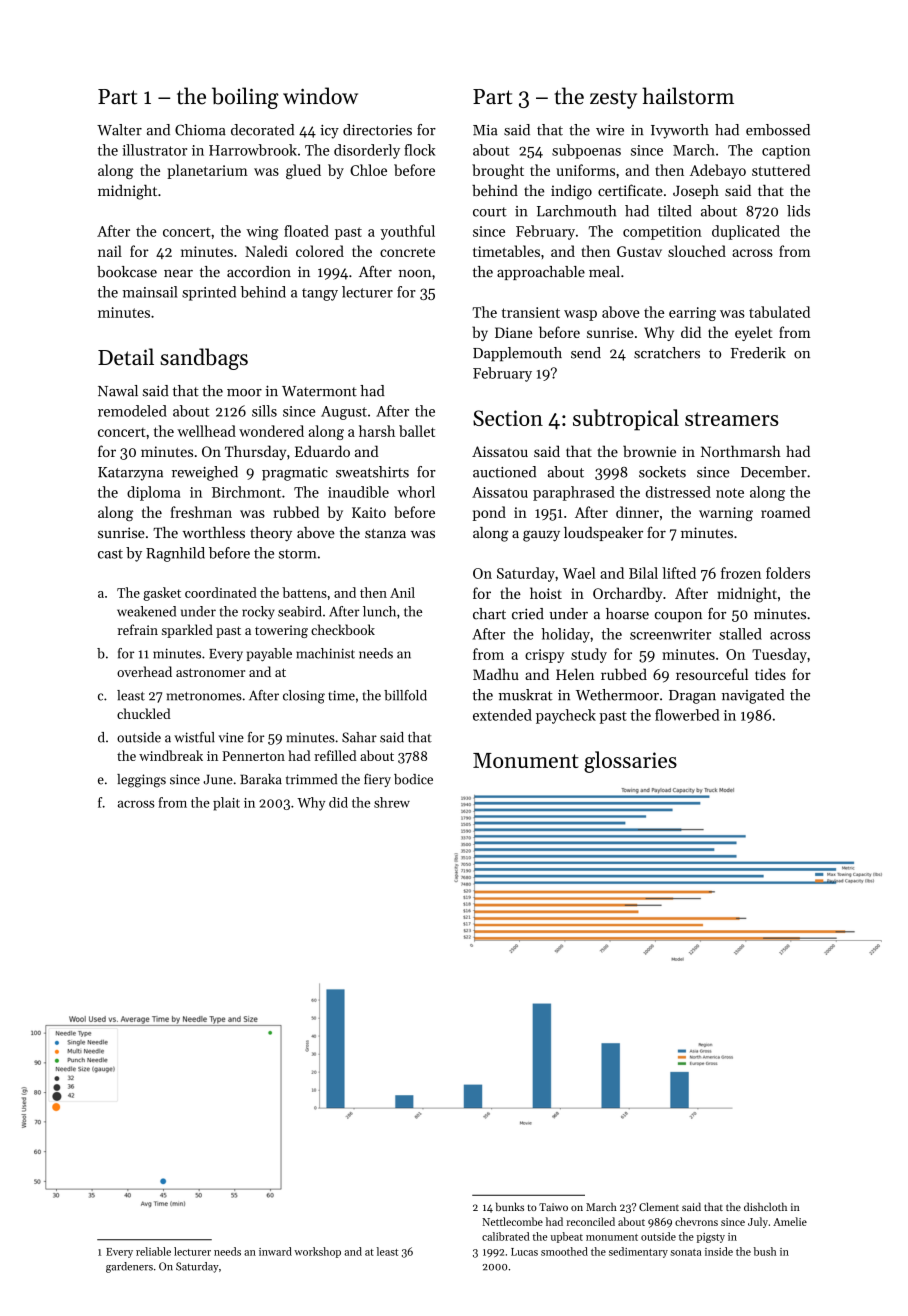 This document has height=1316, width=908. I want to click on sweatshirts, so click(372, 472).
